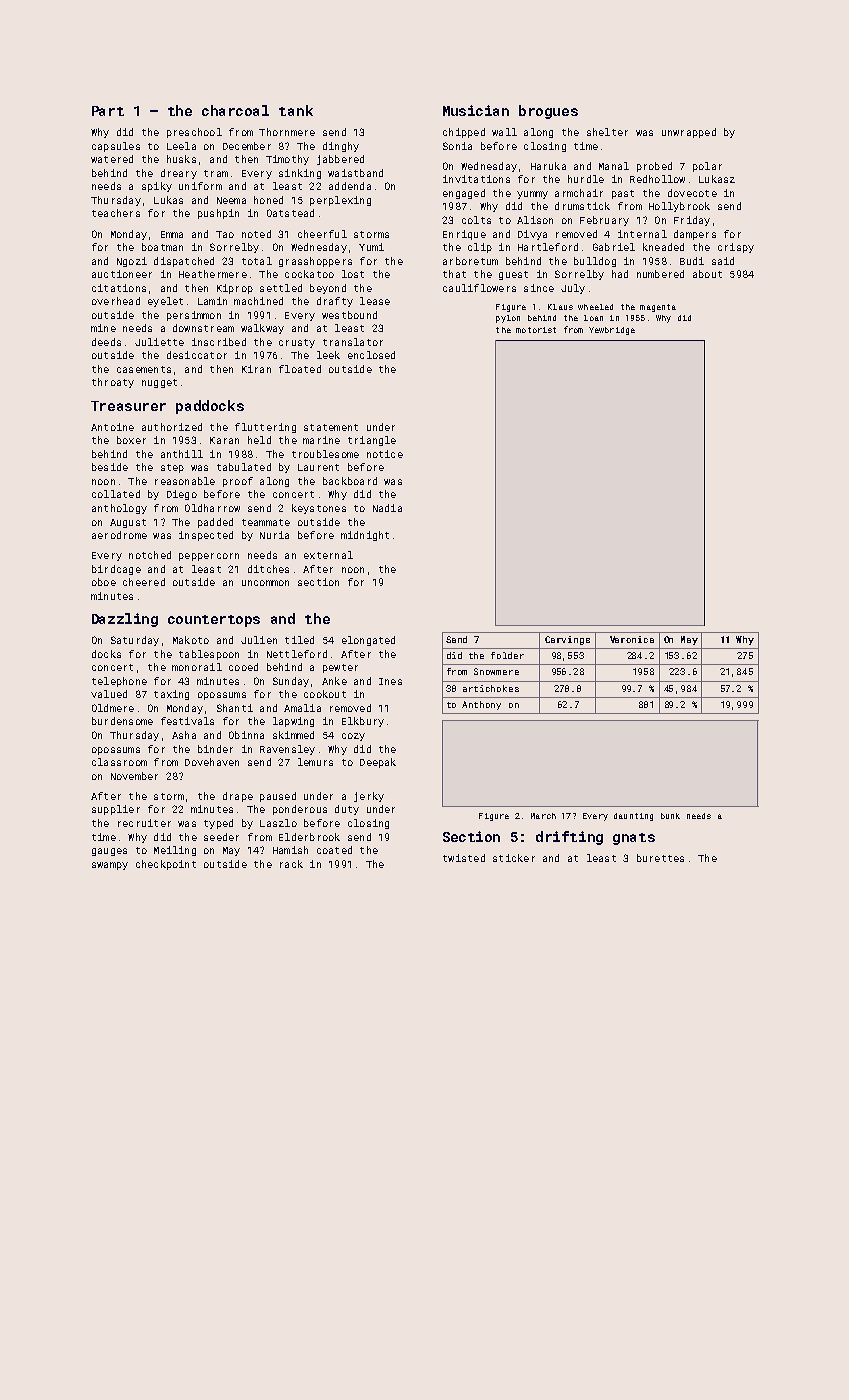 This screenshot has height=1400, width=849. What do you see at coordinates (658, 308) in the screenshot?
I see `magenta` at bounding box center [658, 308].
